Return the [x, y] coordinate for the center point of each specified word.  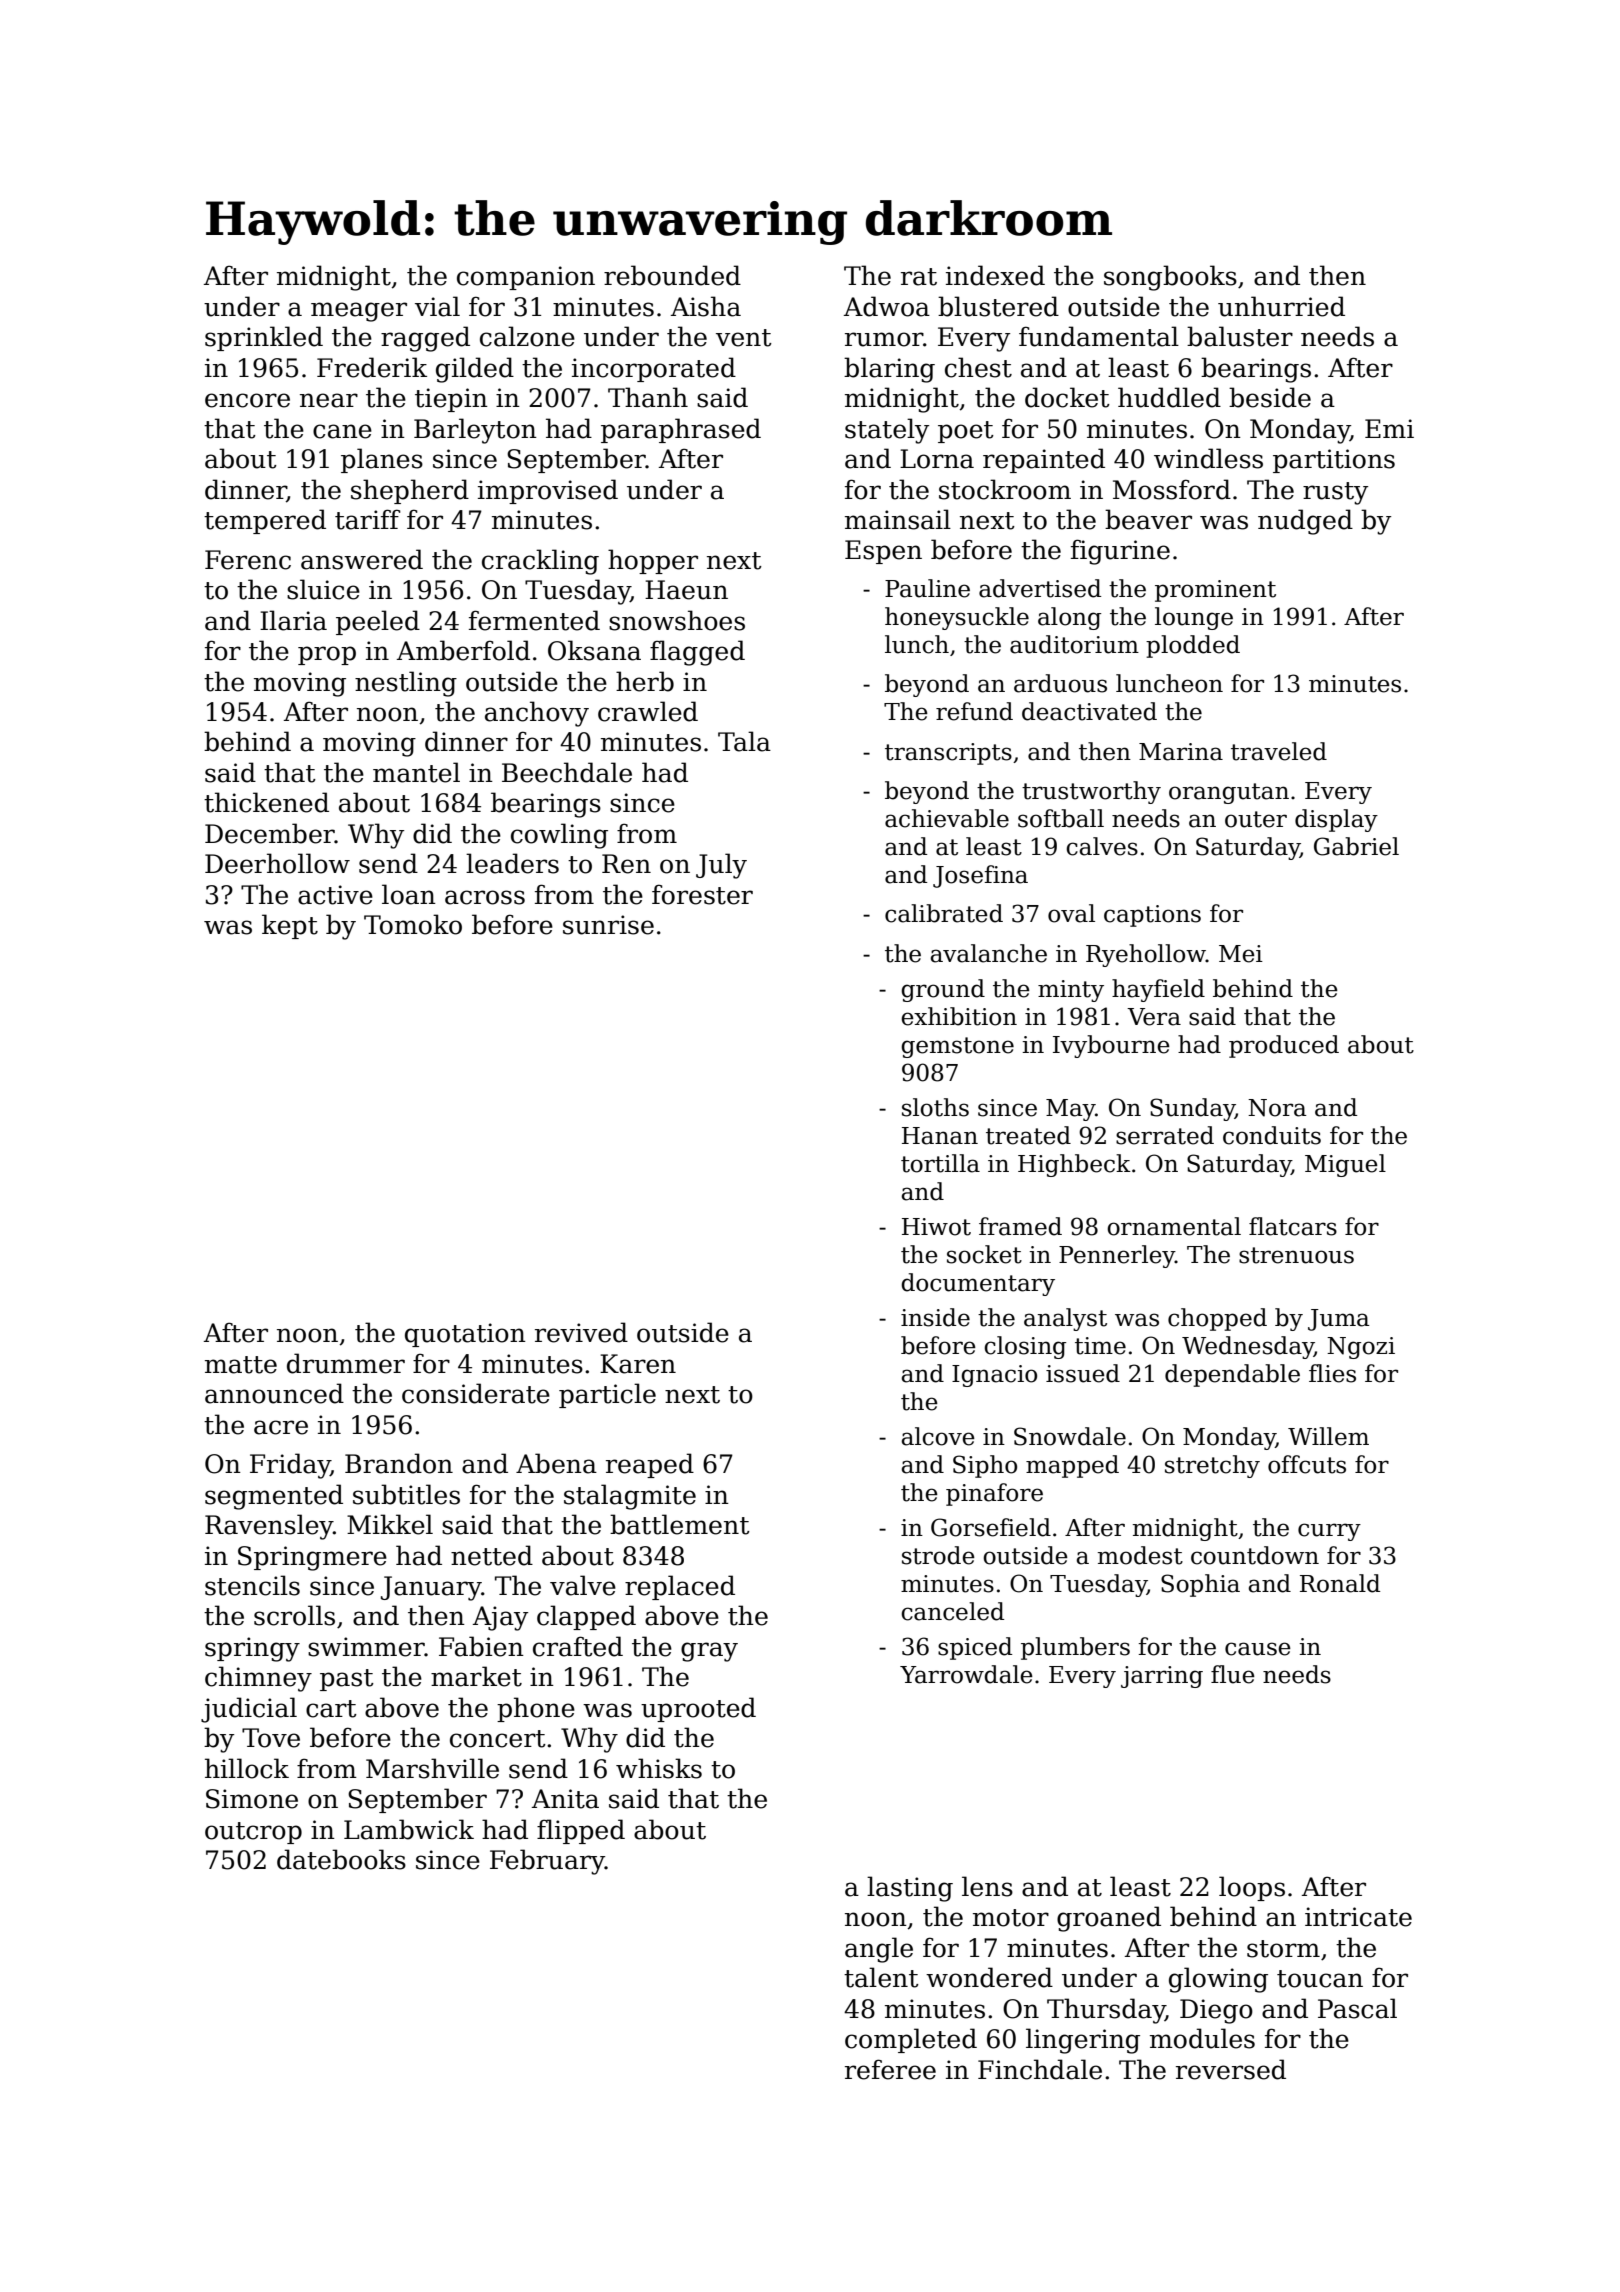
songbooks [1170, 278]
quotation [465, 1335]
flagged [697, 653]
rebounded [672, 275]
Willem [1328, 1436]
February [547, 1862]
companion [526, 278]
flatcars [1293, 1226]
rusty [1335, 493]
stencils [252, 1585]
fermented [534, 620]
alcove [938, 1436]
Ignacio [994, 1376]
